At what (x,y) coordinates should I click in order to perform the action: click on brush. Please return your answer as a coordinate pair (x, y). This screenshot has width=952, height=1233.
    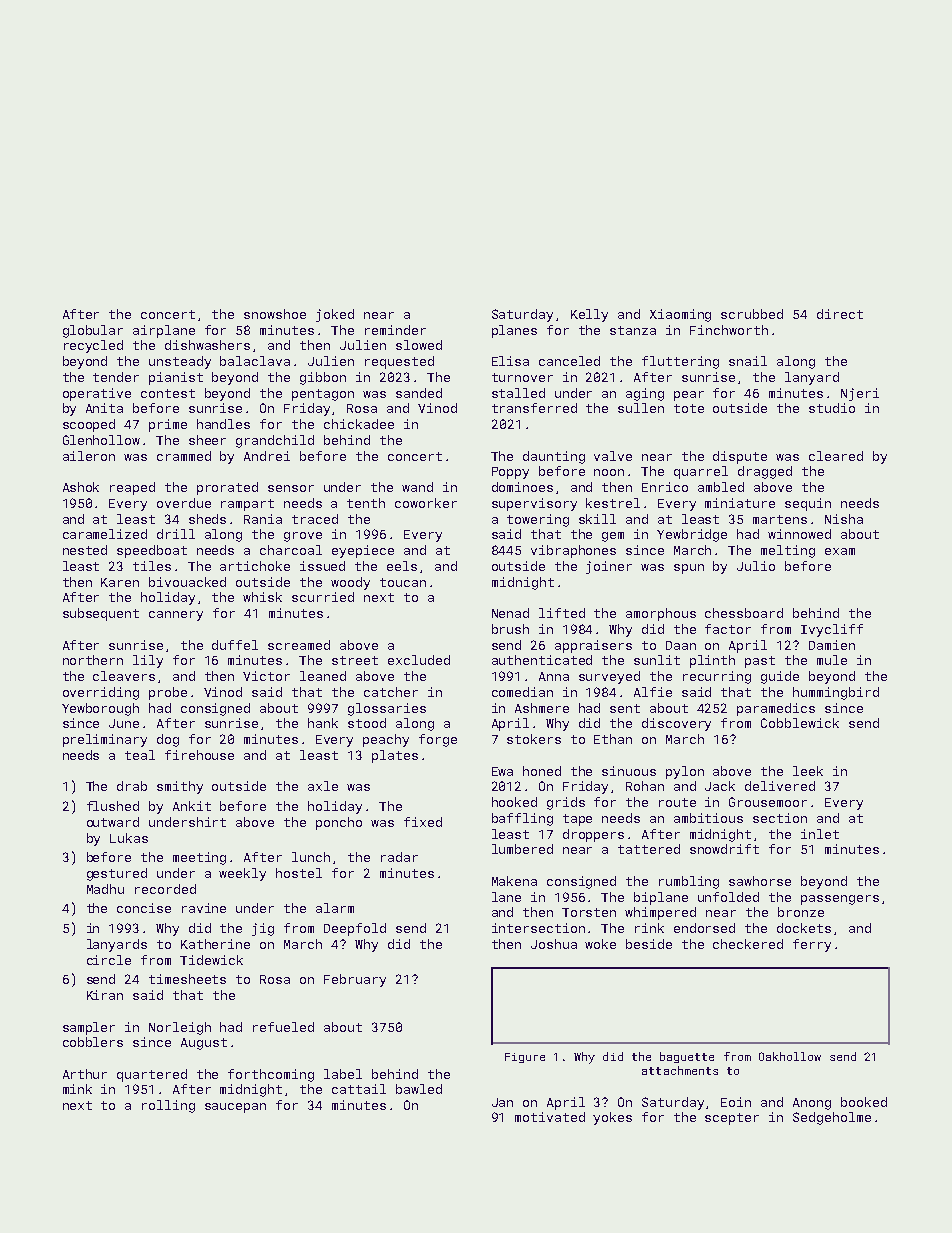
    Looking at the image, I should click on (510, 629).
